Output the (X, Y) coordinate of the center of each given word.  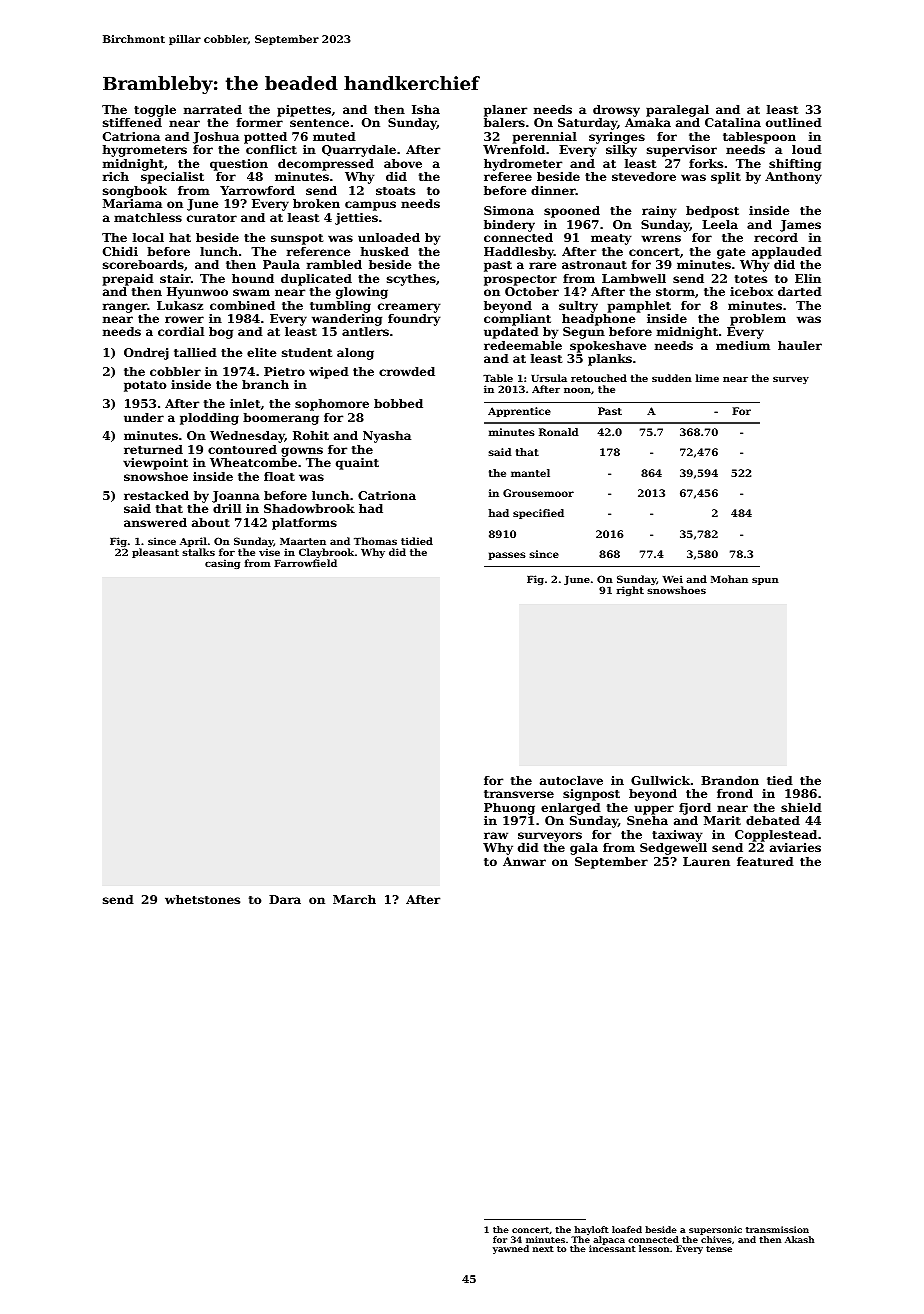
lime (707, 378)
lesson (654, 1248)
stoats (395, 191)
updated (511, 333)
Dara (285, 899)
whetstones (202, 899)
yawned (511, 1249)
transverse (519, 794)
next (543, 1249)
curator (212, 218)
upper (654, 810)
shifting (795, 165)
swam (251, 292)
